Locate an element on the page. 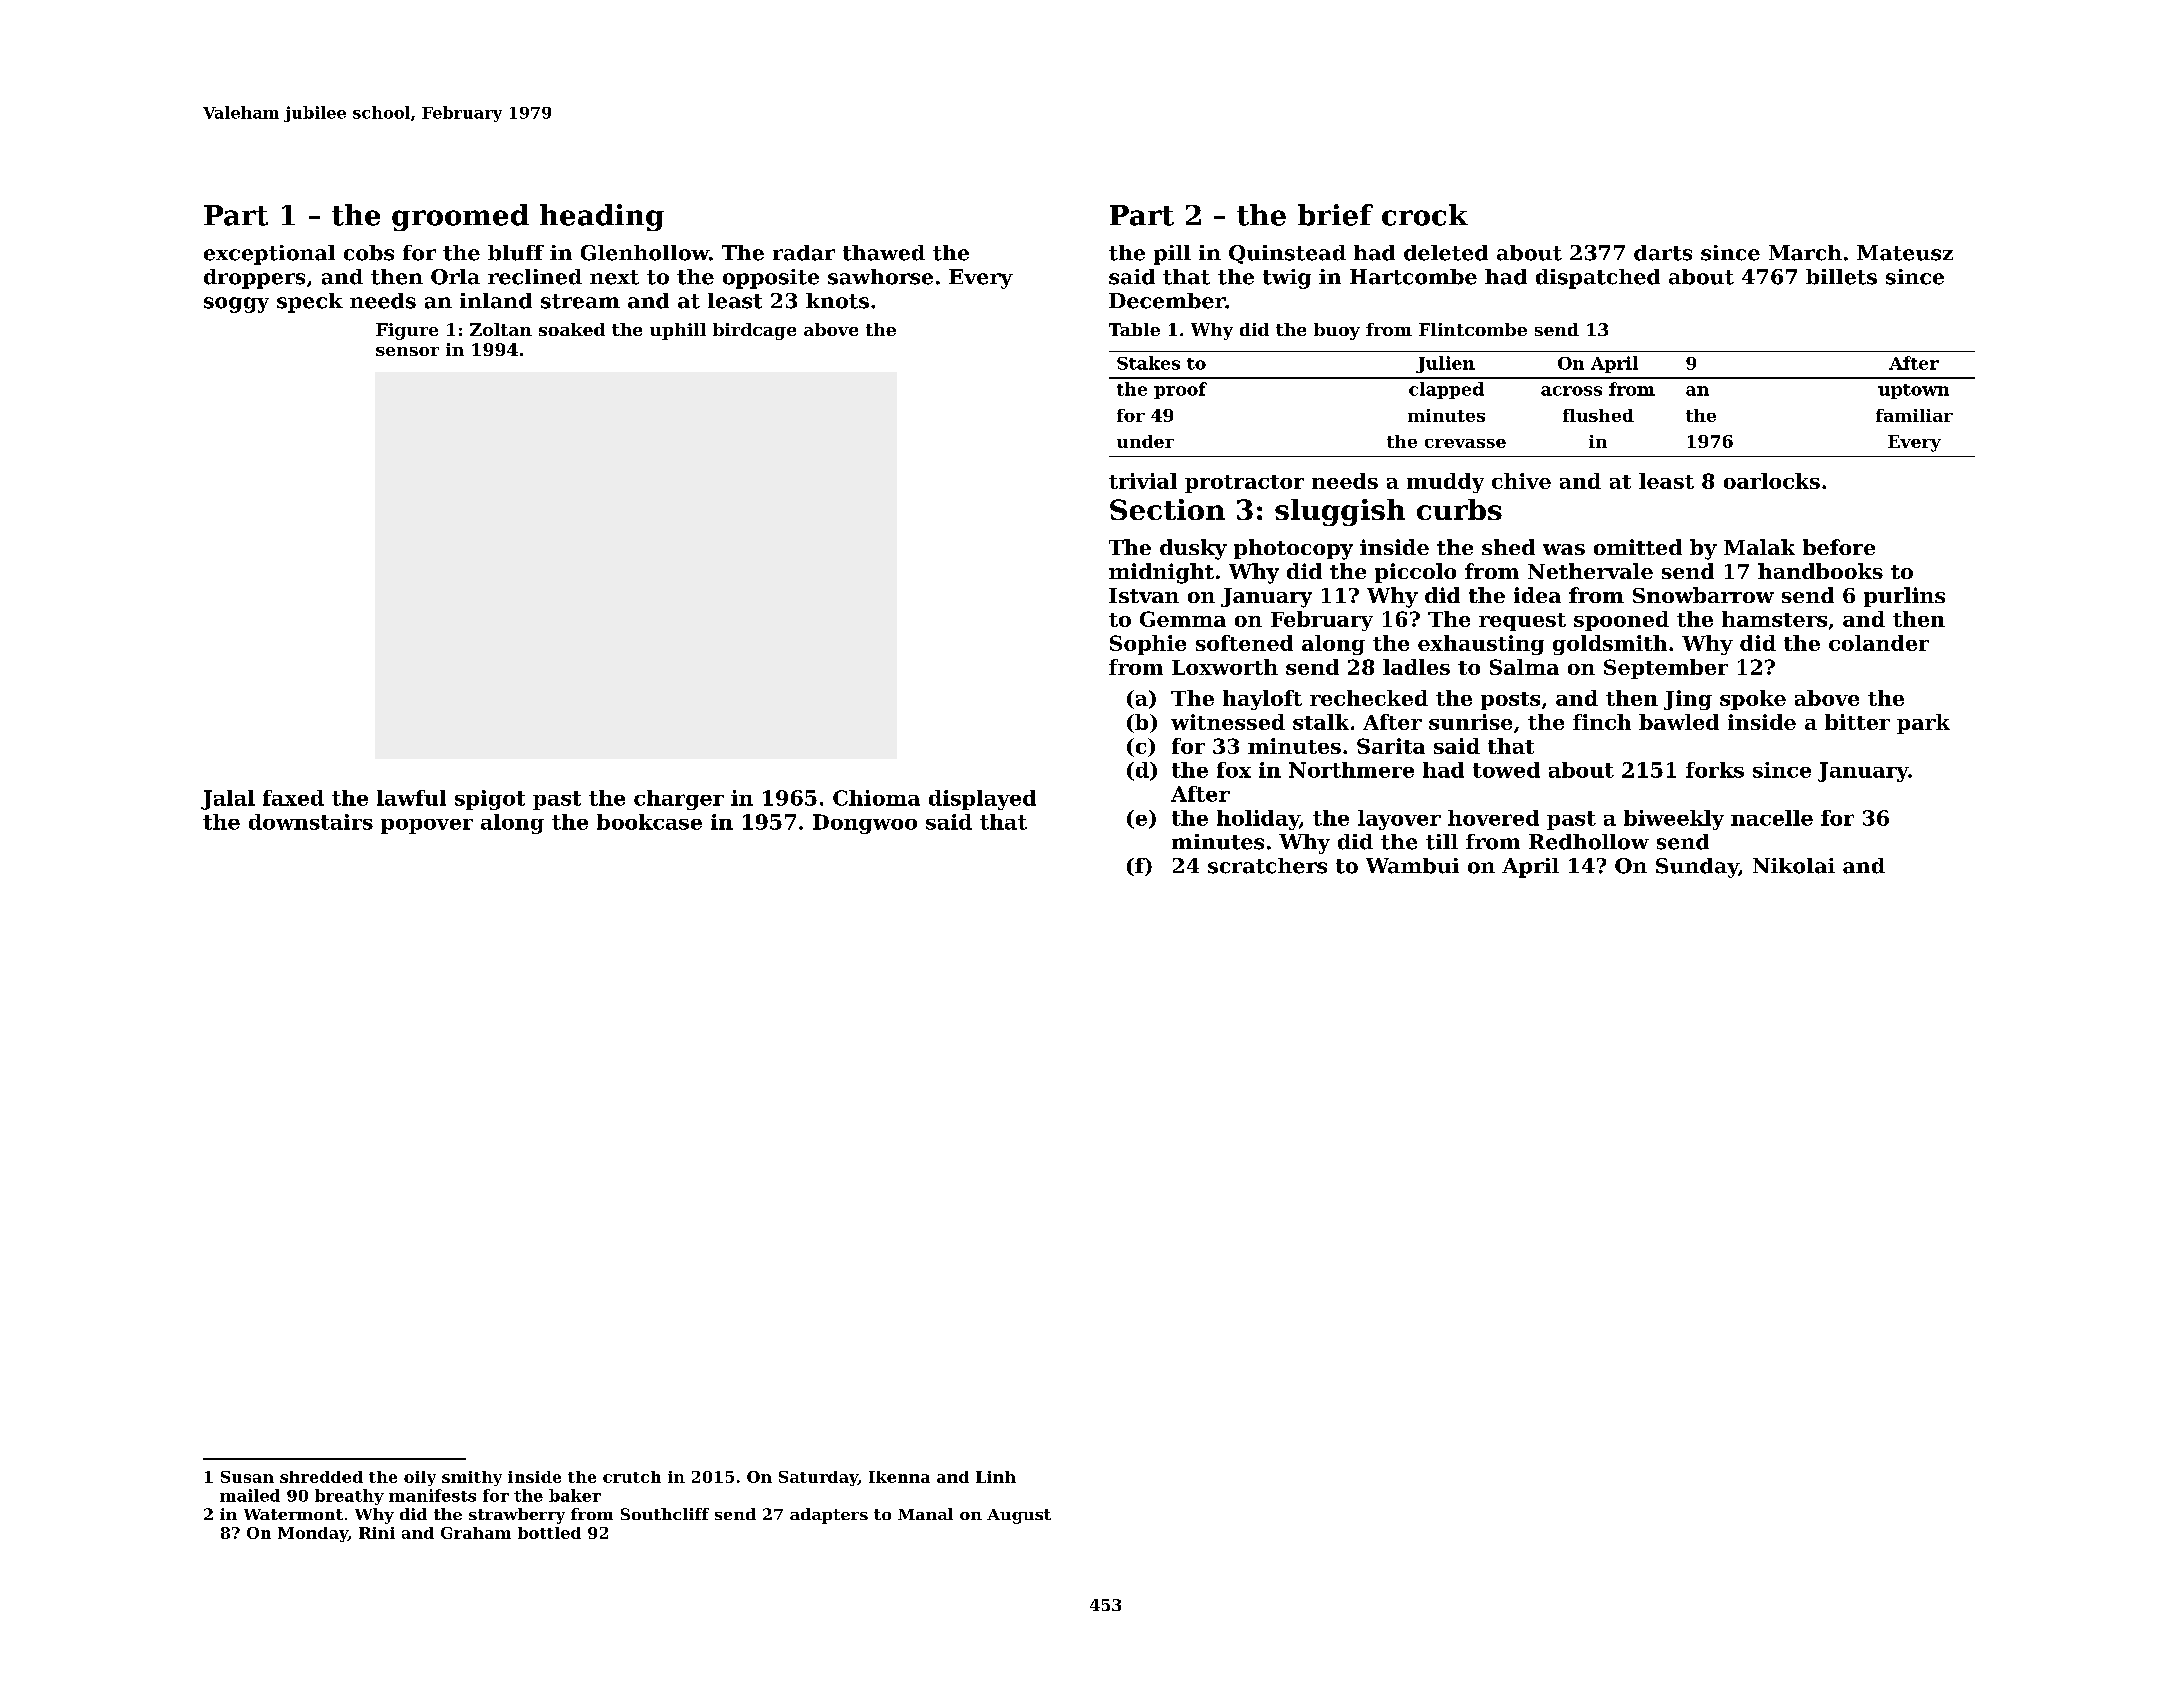 The image size is (2178, 1683). sensor is located at coordinates (407, 351).
